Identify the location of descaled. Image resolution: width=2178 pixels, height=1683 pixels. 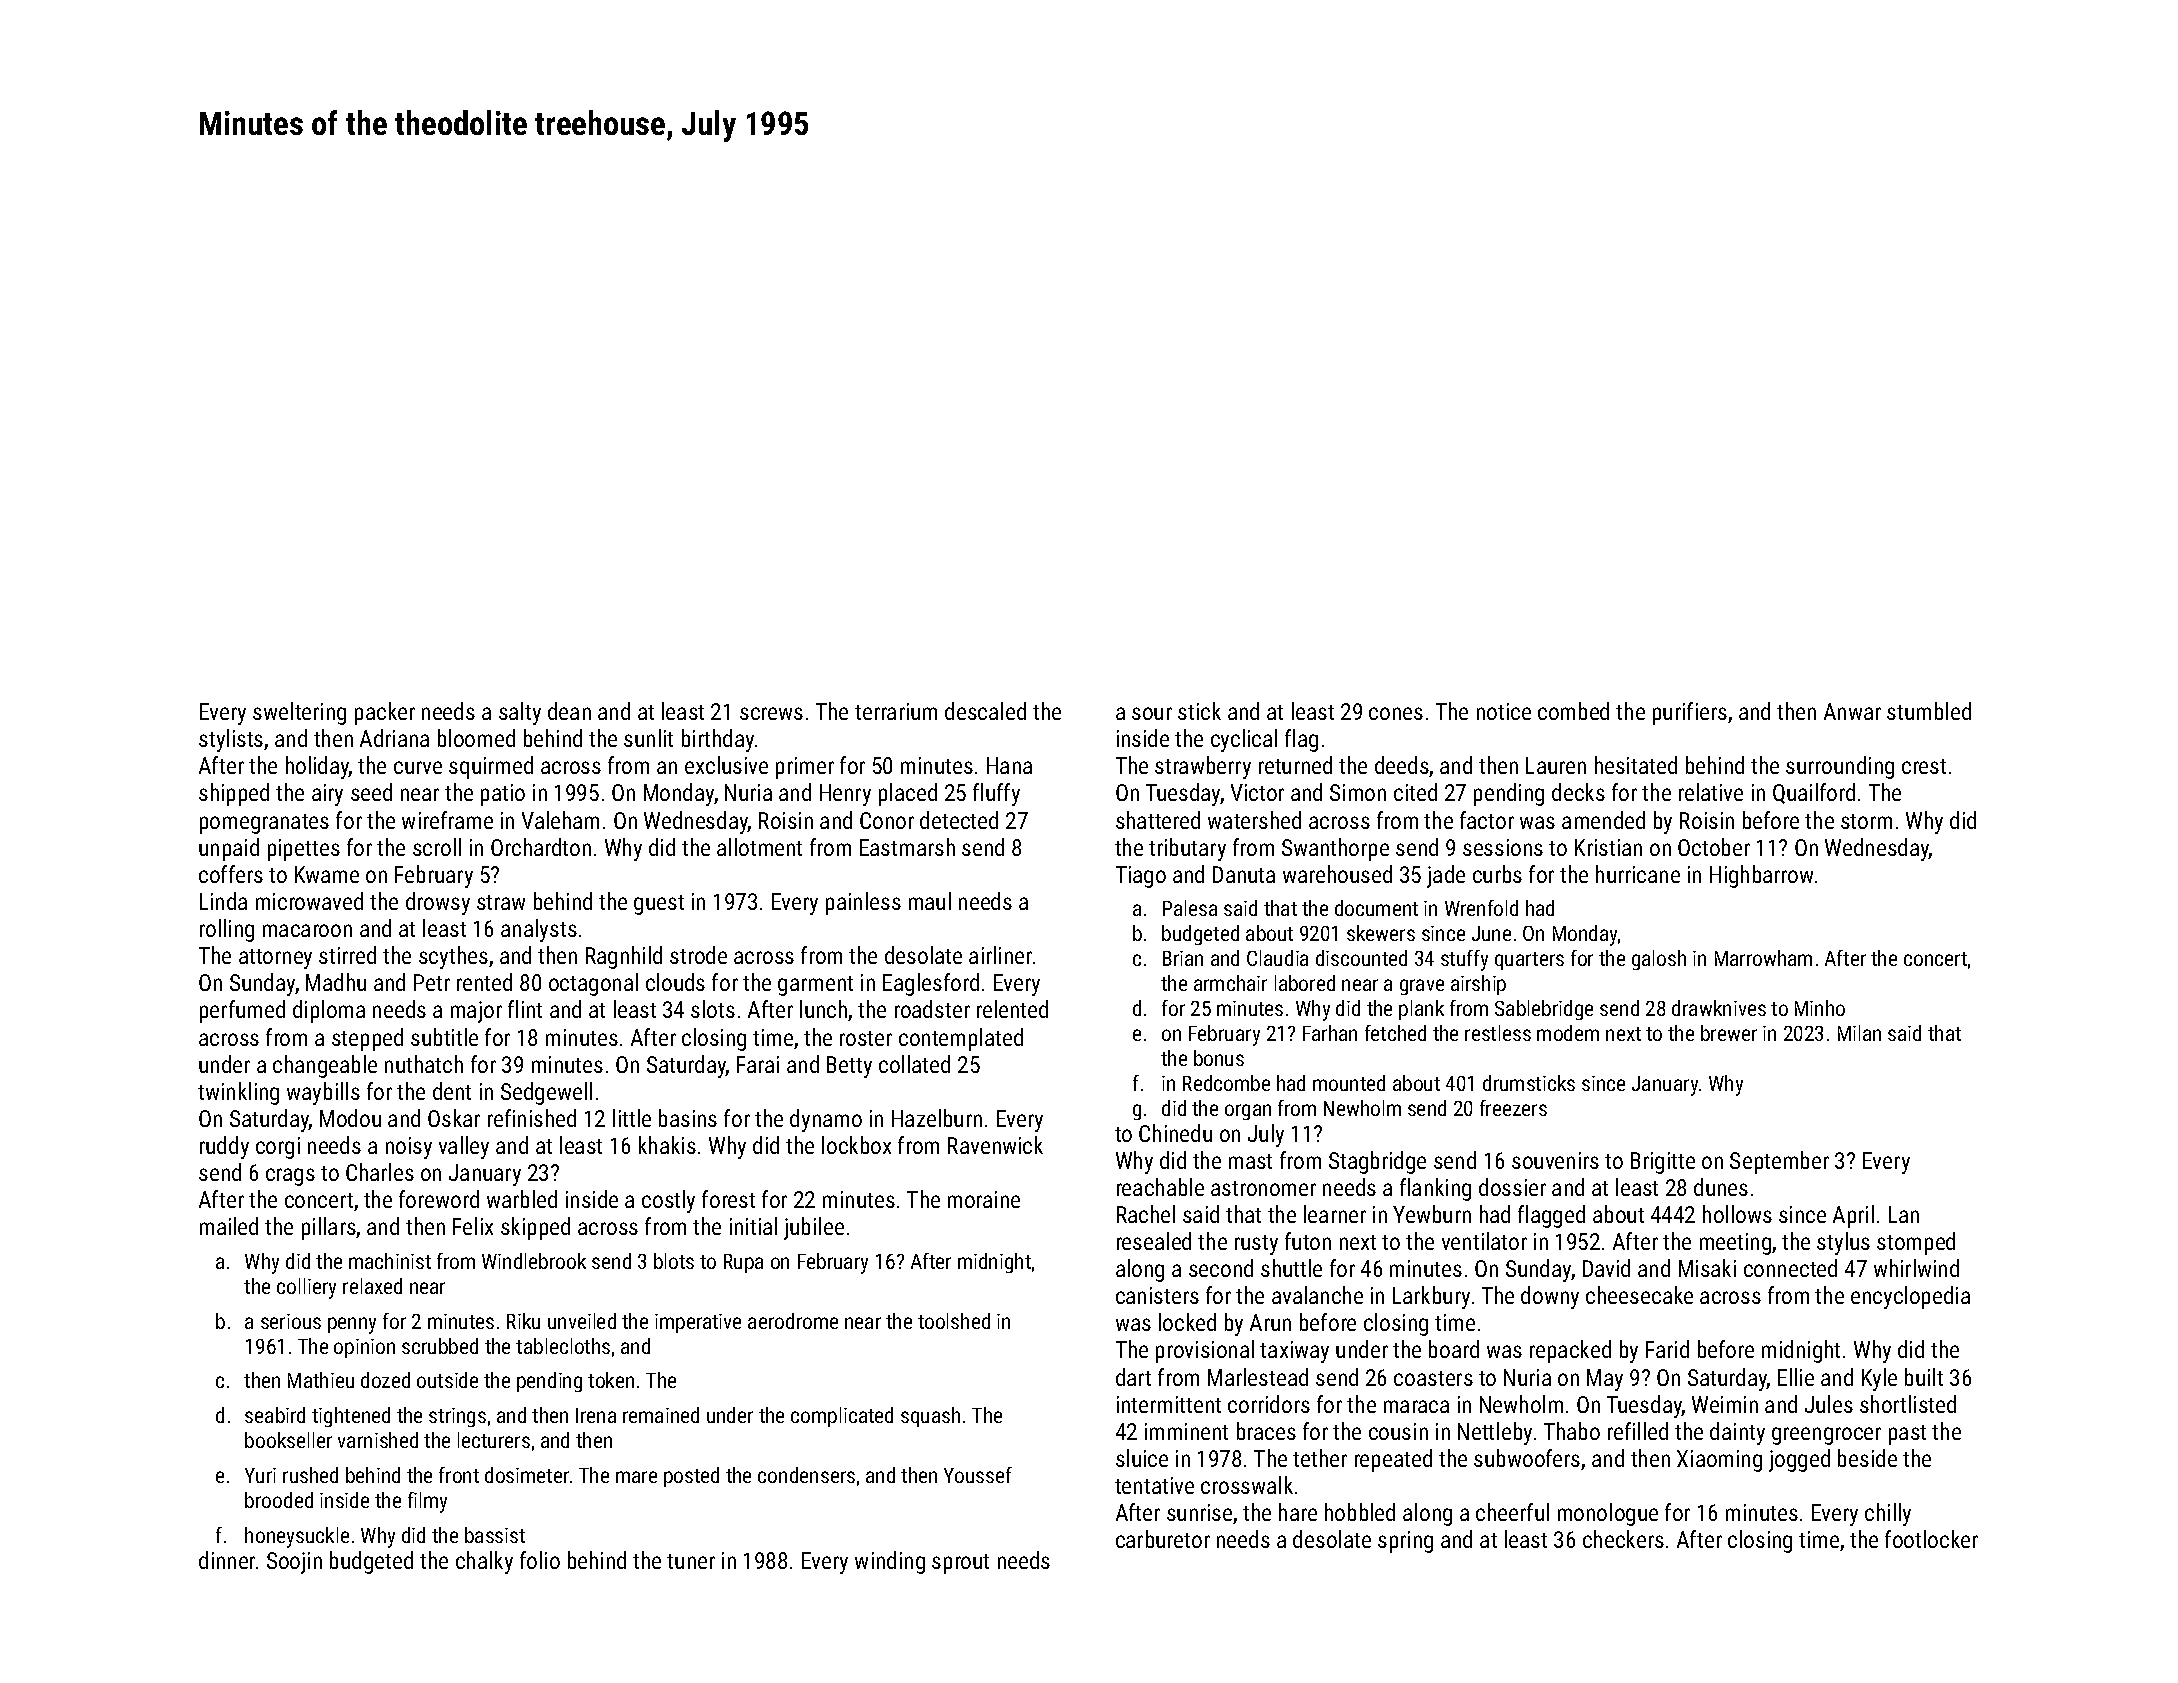
(985, 711).
